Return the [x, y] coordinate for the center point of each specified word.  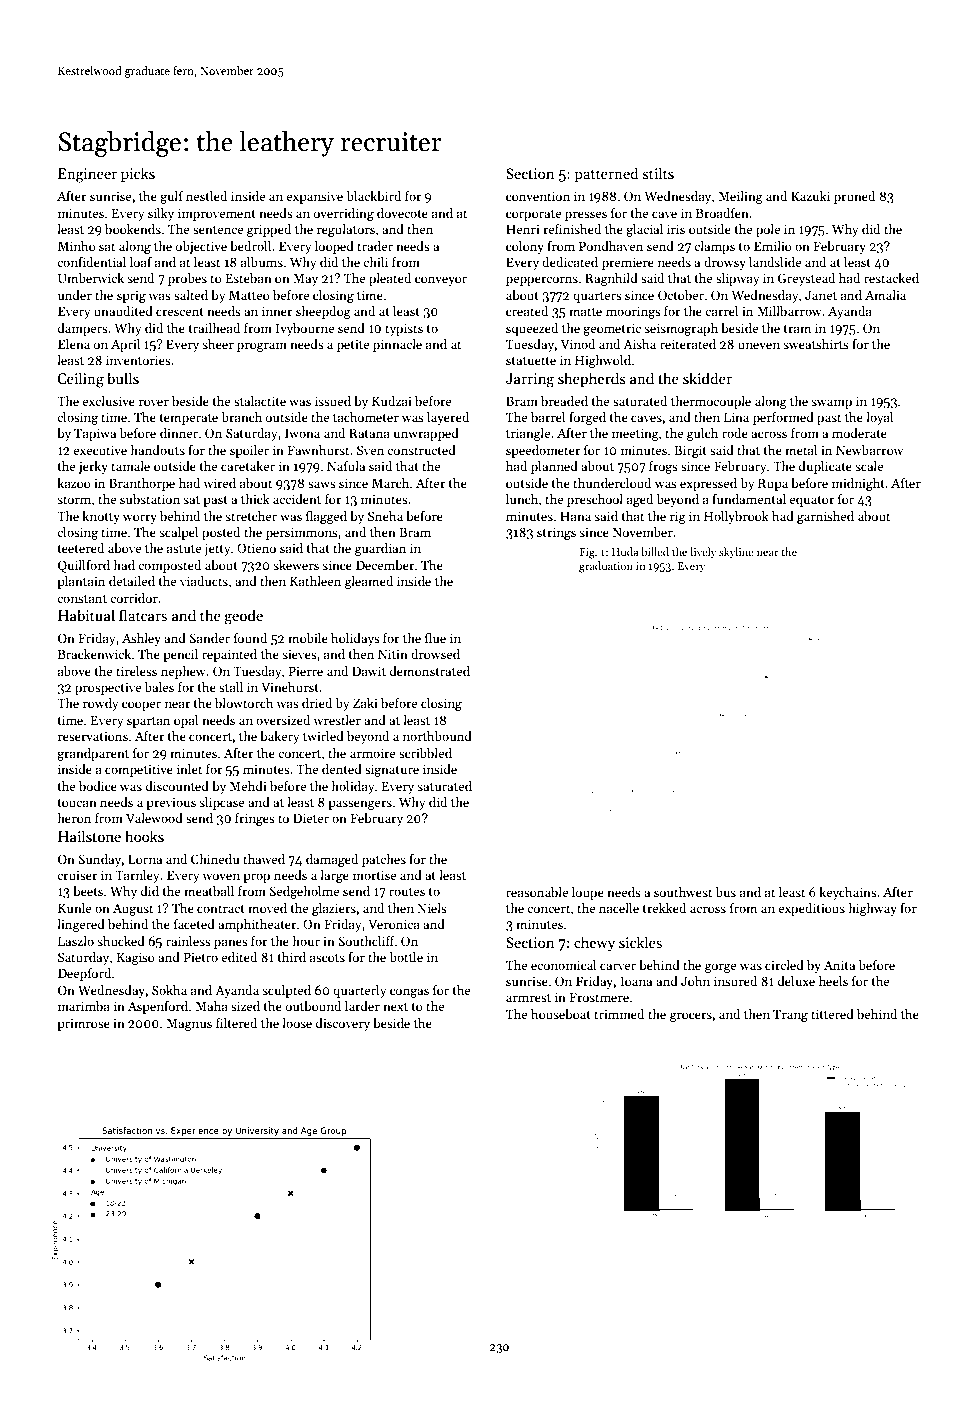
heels [833, 981]
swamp [831, 404]
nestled [206, 196]
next [395, 1007]
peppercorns [542, 281]
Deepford [84, 974]
